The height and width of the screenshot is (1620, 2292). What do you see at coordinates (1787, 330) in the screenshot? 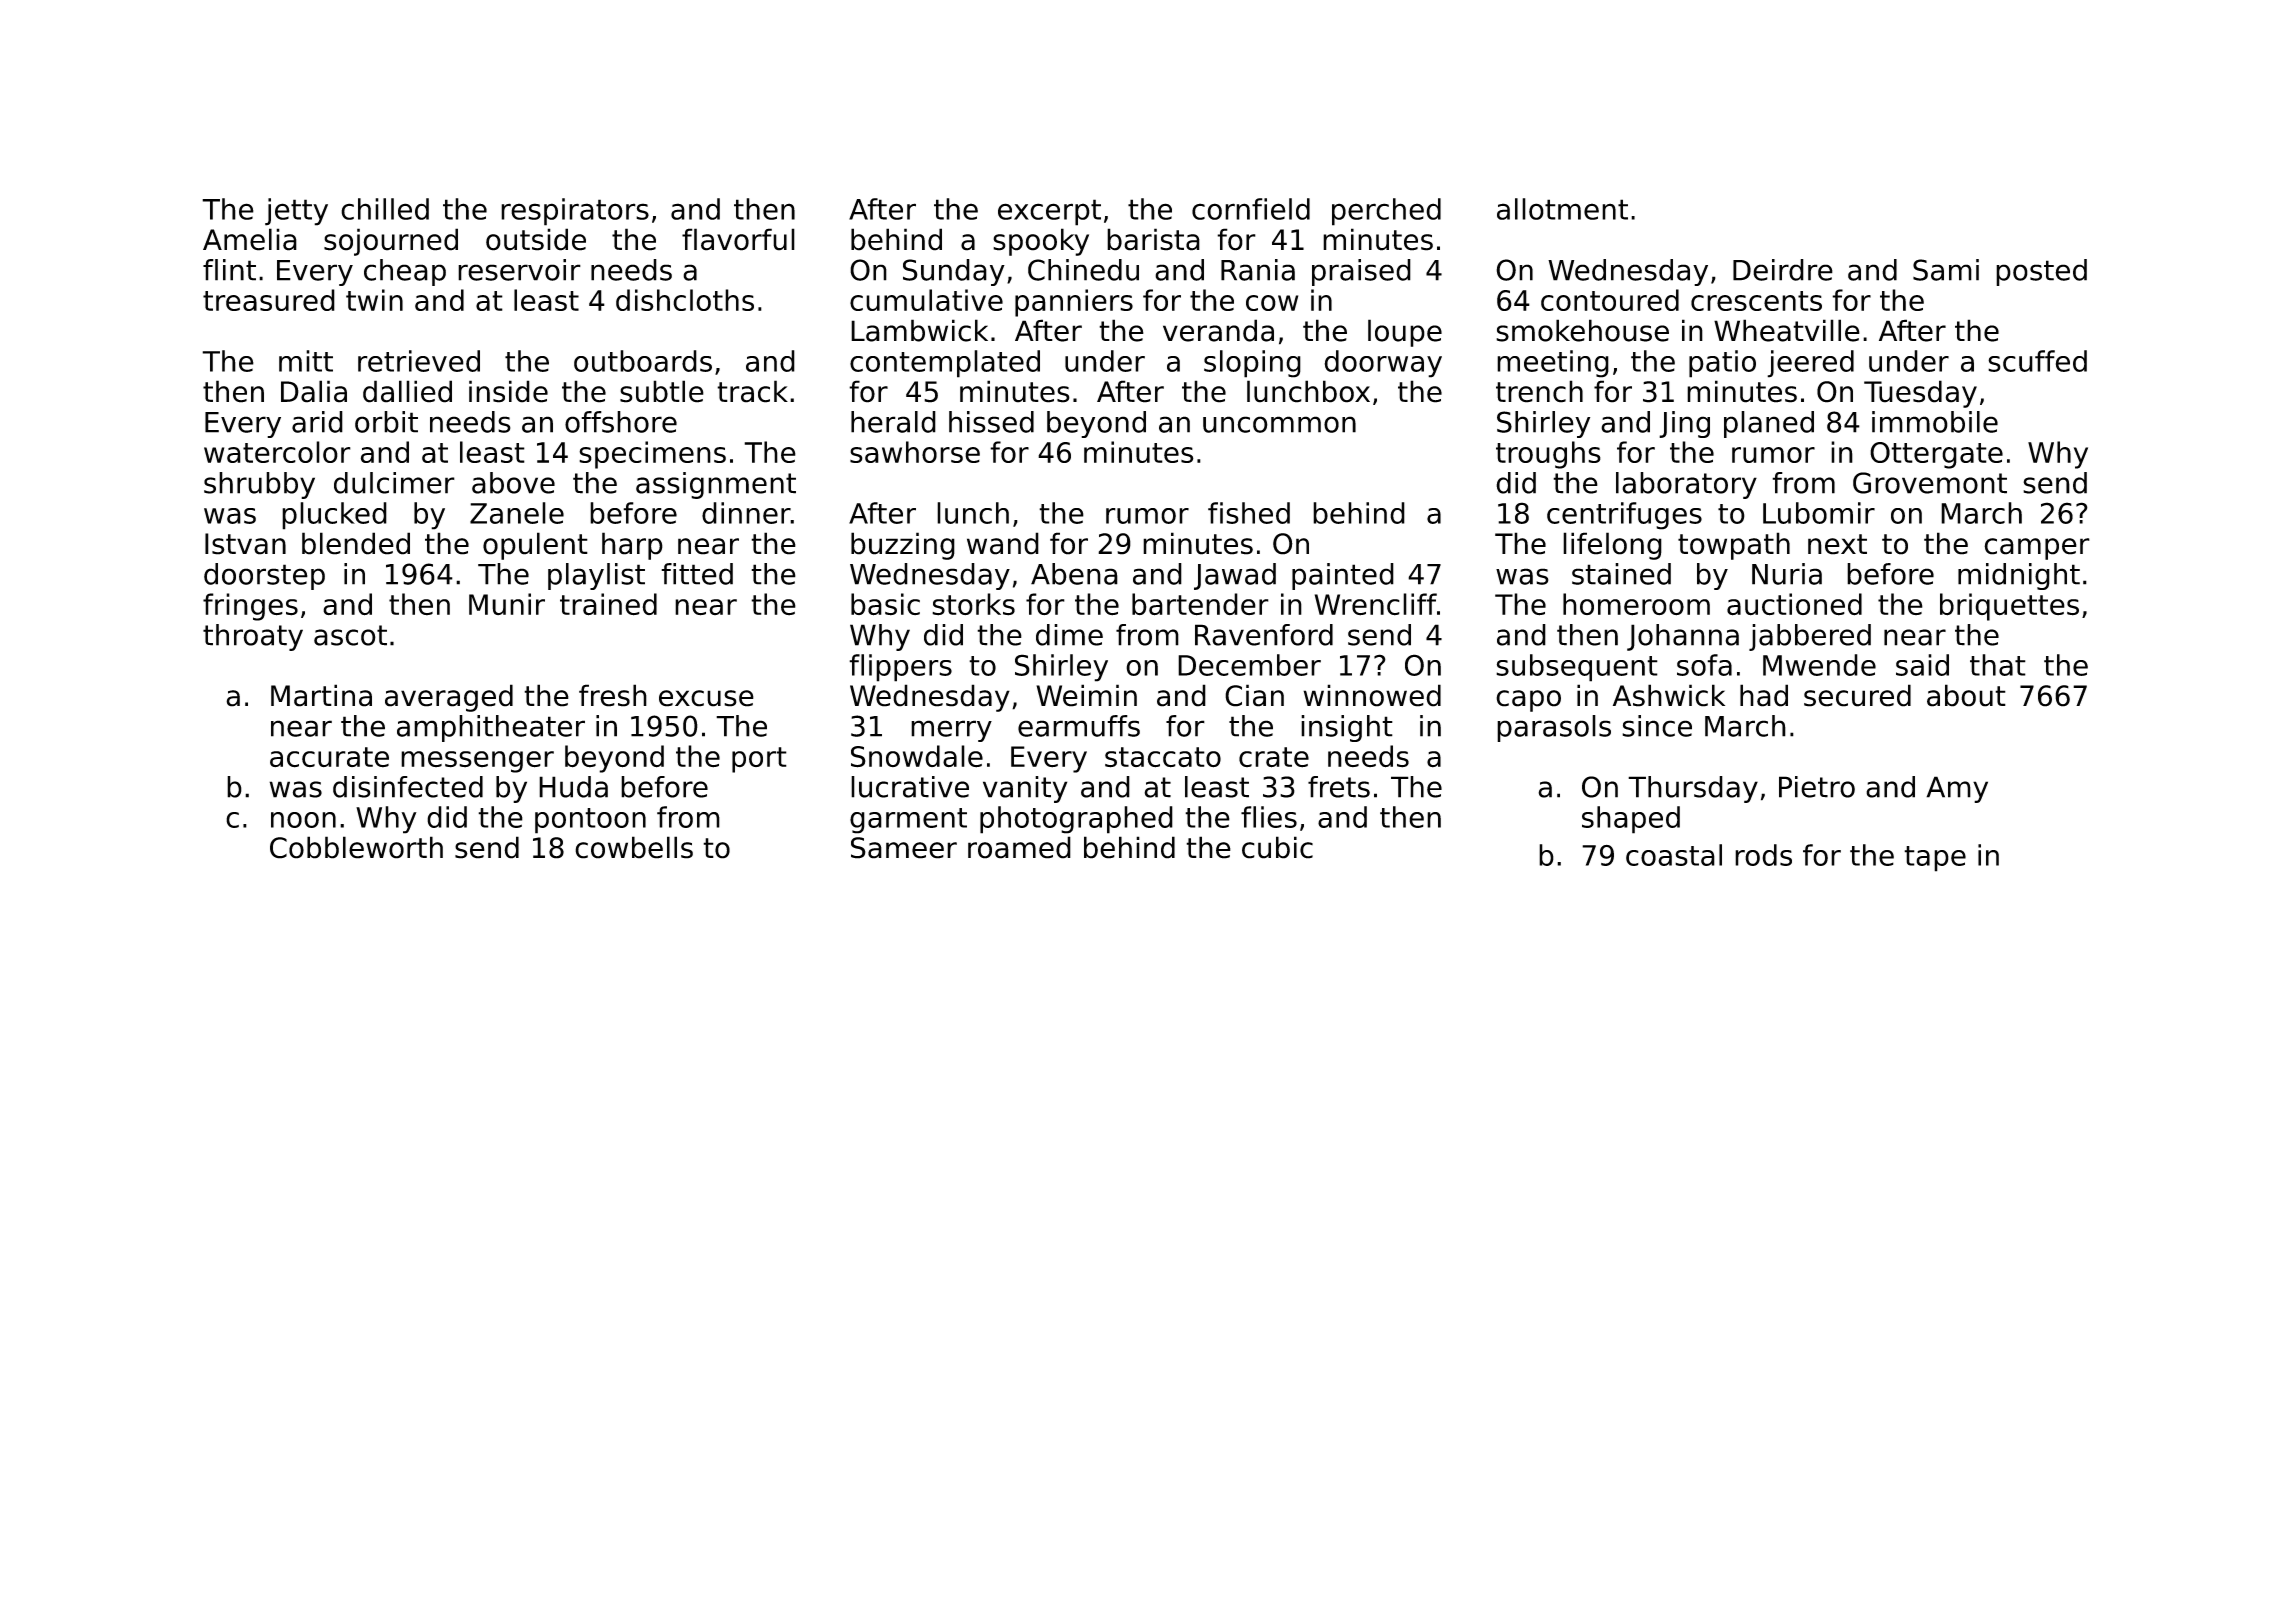
I see `Wheatville` at bounding box center [1787, 330].
